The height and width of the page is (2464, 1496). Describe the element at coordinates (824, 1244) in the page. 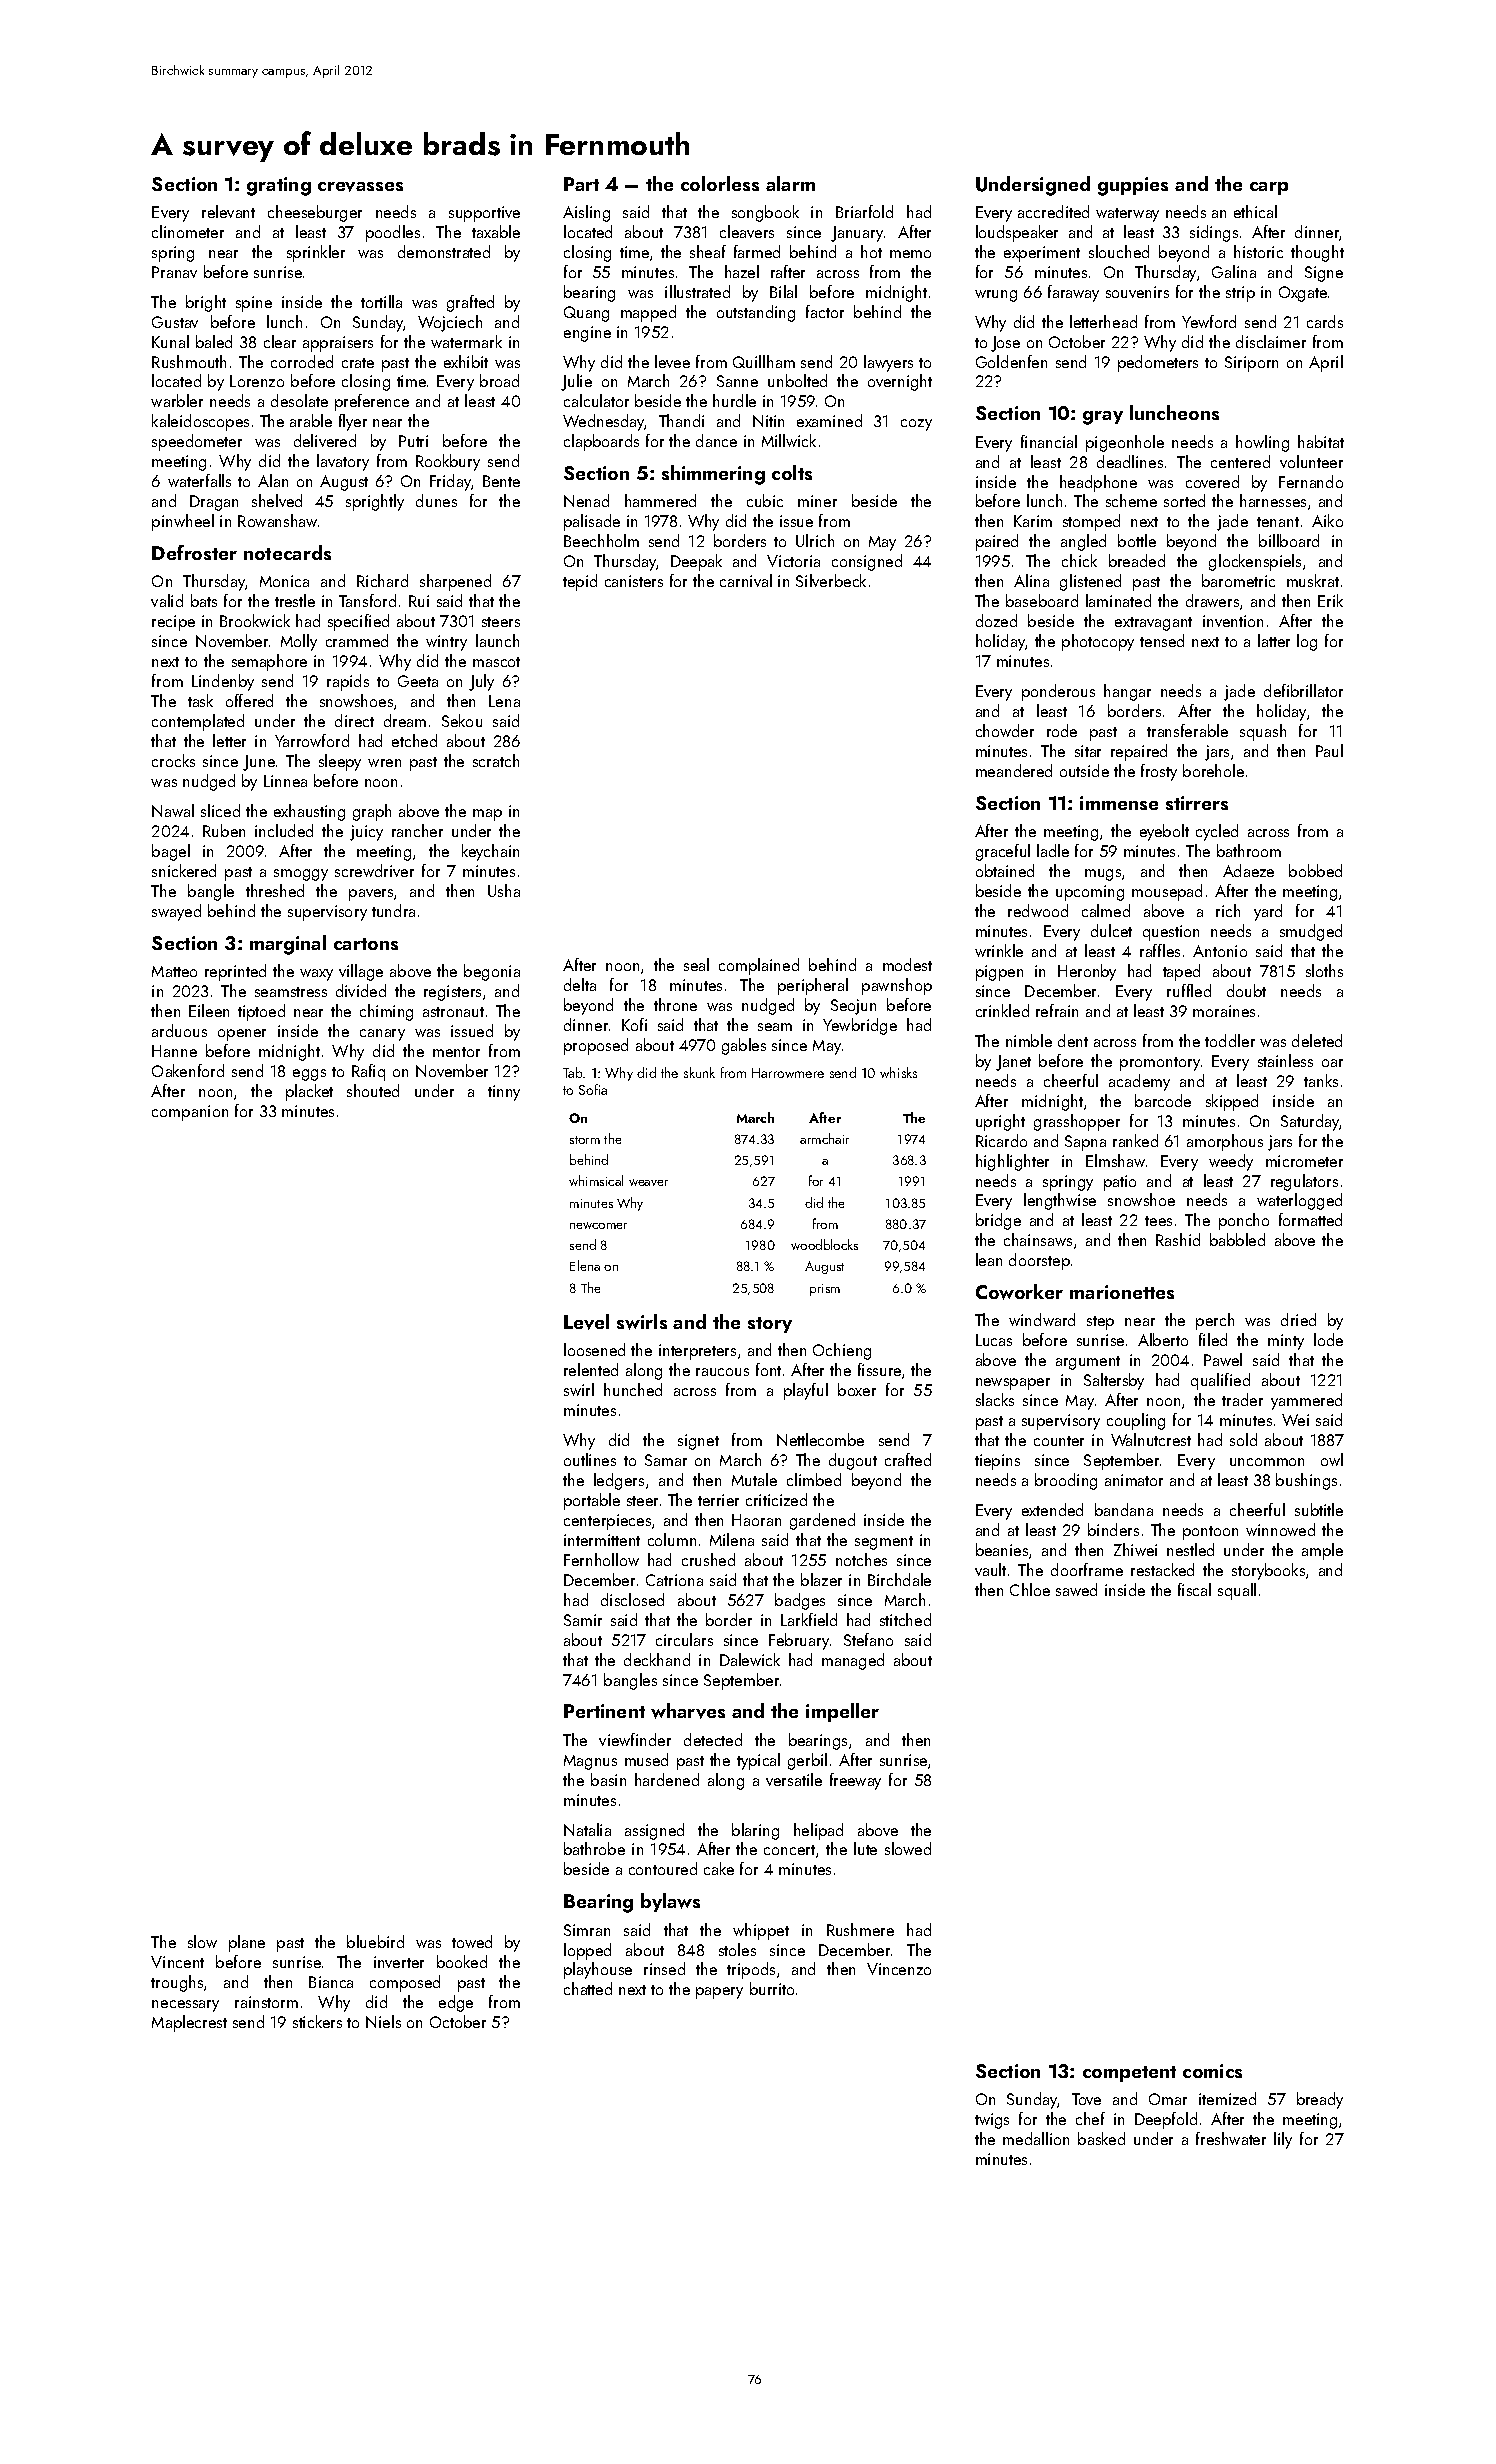

I see `woodblocks` at that location.
